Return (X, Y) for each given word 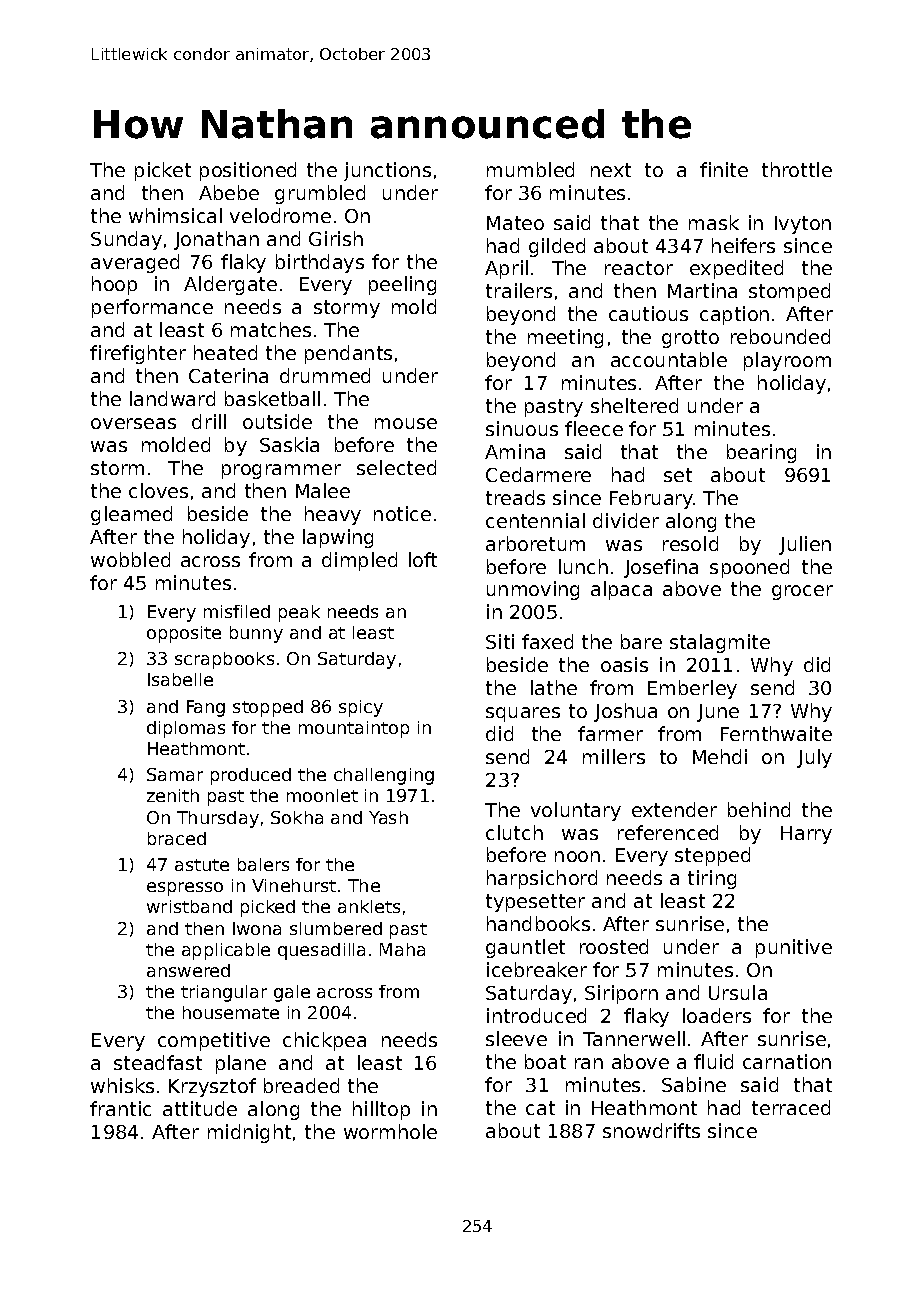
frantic (120, 1108)
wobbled (130, 559)
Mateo (515, 223)
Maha (402, 949)
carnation (787, 1061)
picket (163, 171)
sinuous (522, 428)
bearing (761, 453)
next (611, 170)
